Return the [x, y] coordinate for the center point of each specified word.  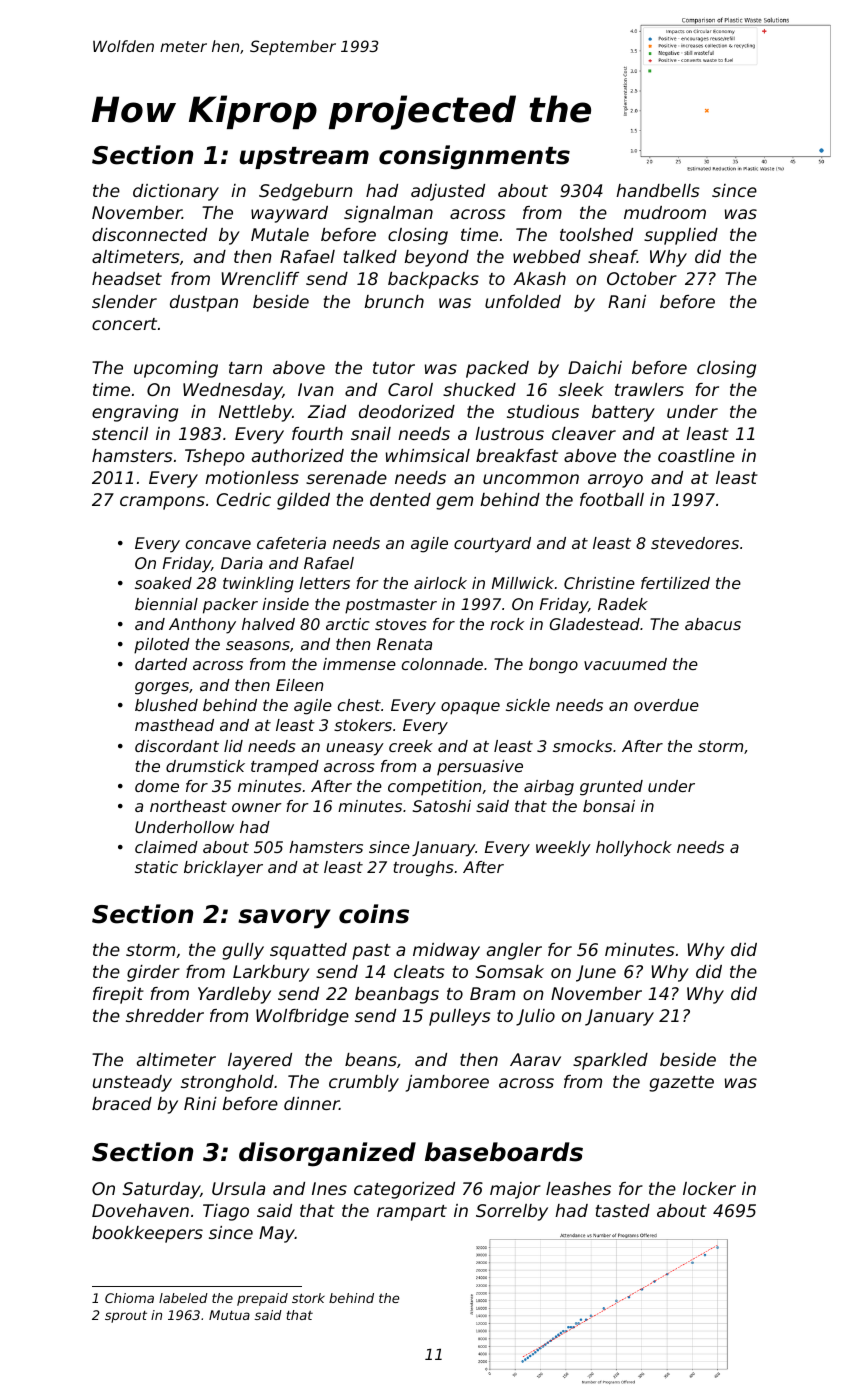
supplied [681, 236]
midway [446, 951]
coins [374, 914]
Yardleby [234, 995]
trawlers [649, 389]
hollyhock [634, 849]
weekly [563, 849]
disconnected [149, 234]
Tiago [226, 1212]
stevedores [695, 543]
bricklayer [223, 869]
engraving [135, 413]
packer [230, 606]
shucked [479, 389]
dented [400, 499]
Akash [539, 278]
